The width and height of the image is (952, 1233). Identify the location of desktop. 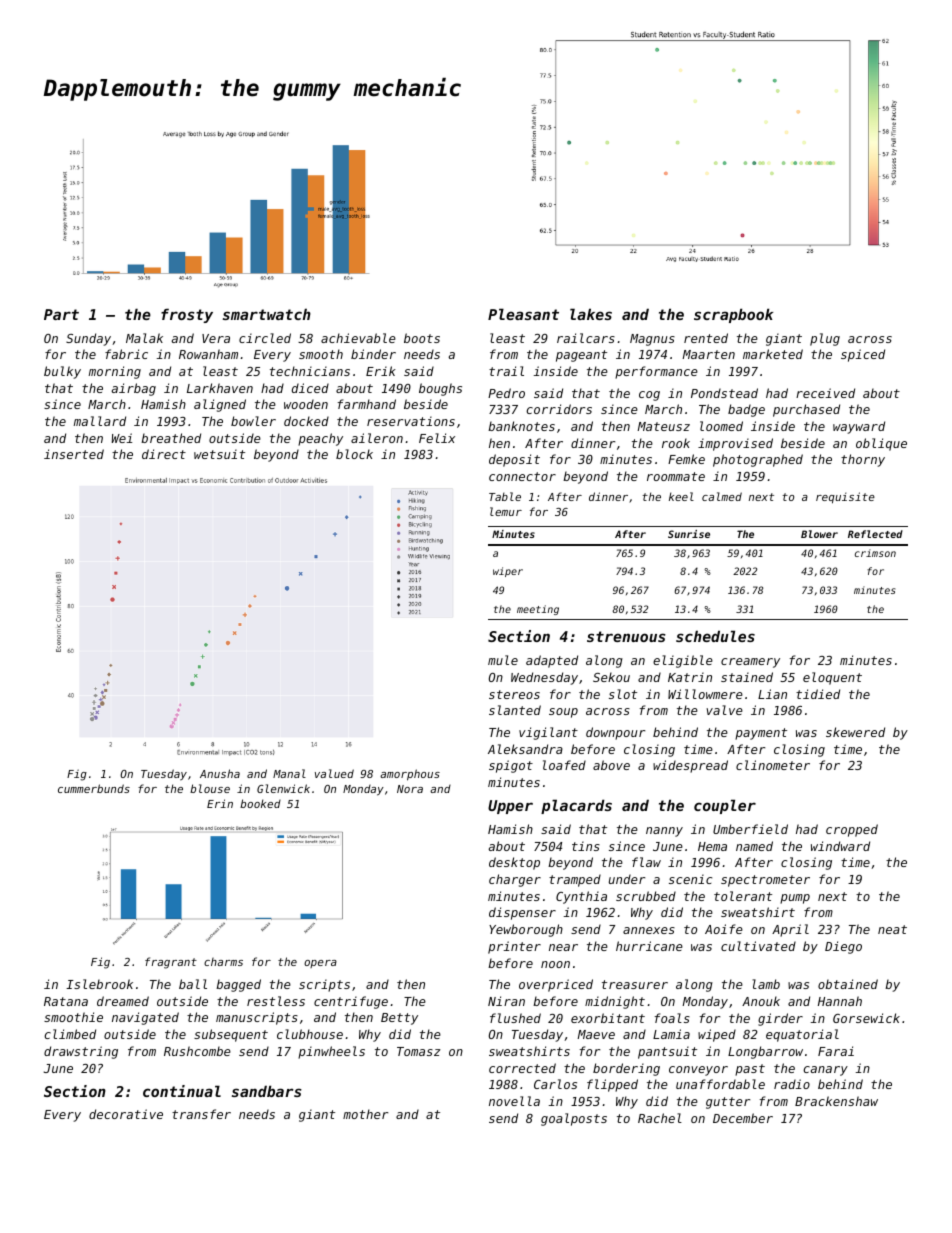
(514, 863).
